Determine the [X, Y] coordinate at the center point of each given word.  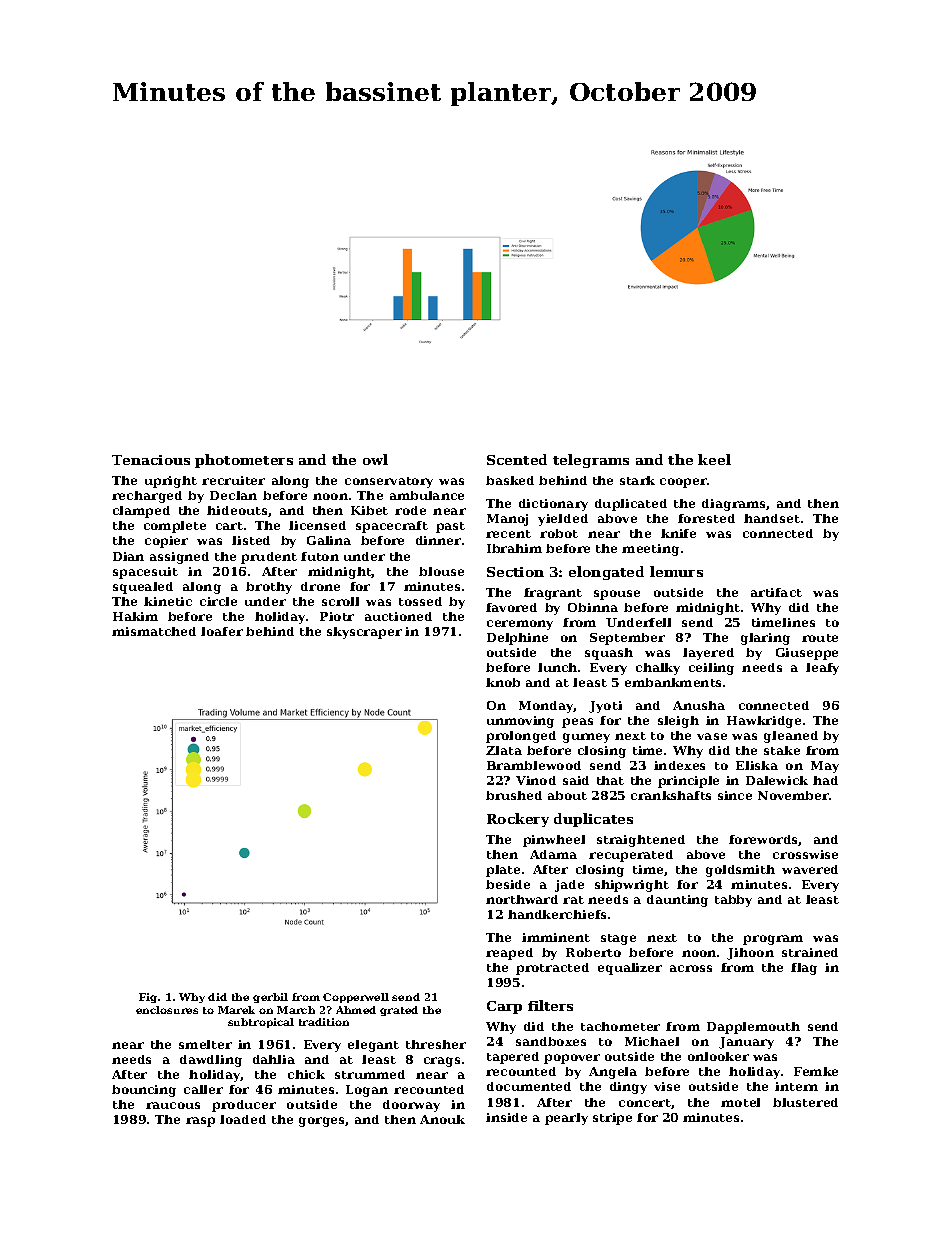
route [820, 638]
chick [306, 1074]
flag [804, 969]
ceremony [520, 625]
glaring [765, 639]
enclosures [167, 1010]
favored [511, 607]
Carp [504, 1007]
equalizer [630, 969]
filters [550, 1005]
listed [251, 540]
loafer [222, 631]
